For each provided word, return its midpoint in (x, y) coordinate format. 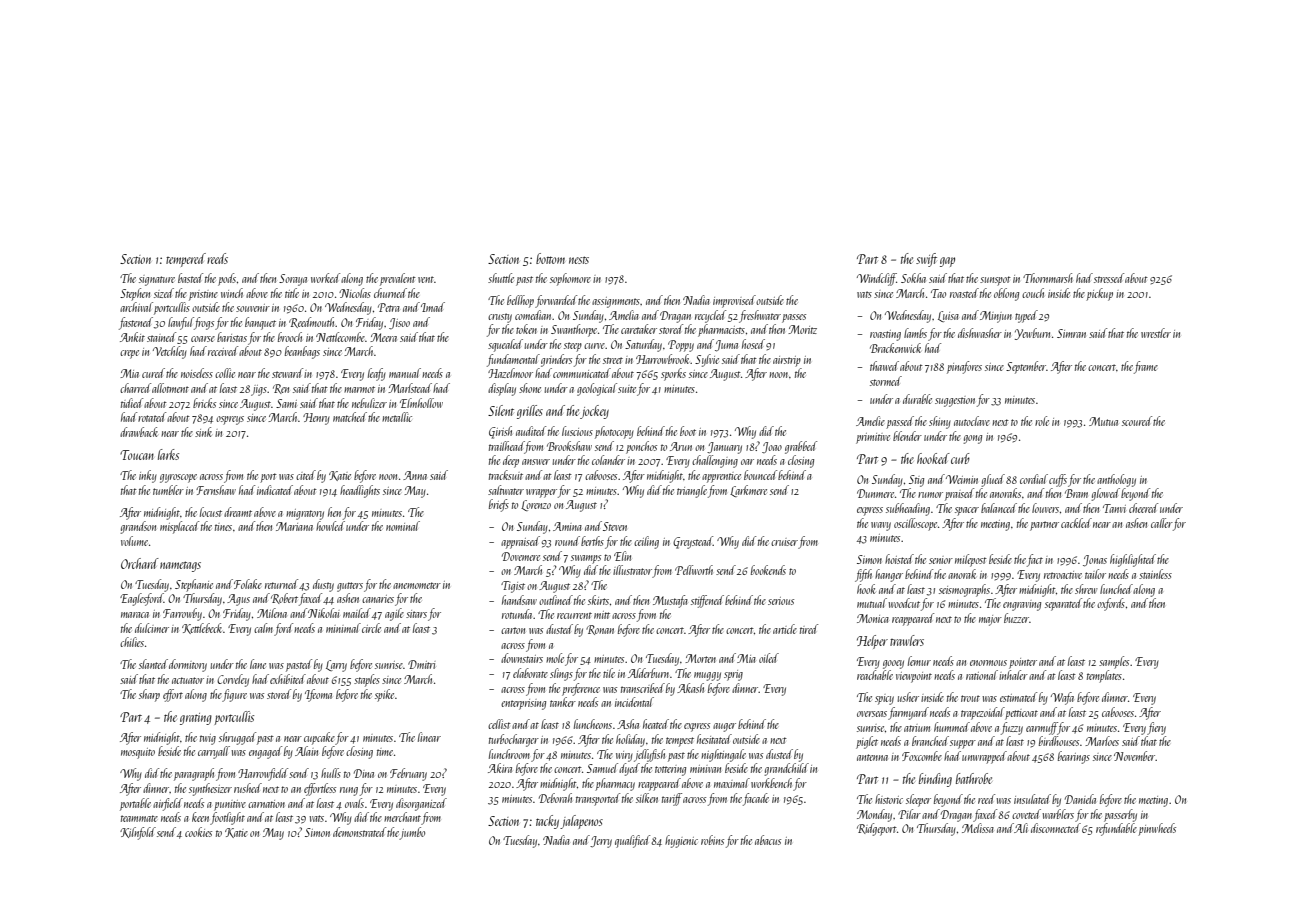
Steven (615, 526)
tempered (186, 260)
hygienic (681, 841)
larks (168, 454)
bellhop (520, 301)
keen (200, 817)
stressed (1109, 278)
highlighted (1133, 560)
